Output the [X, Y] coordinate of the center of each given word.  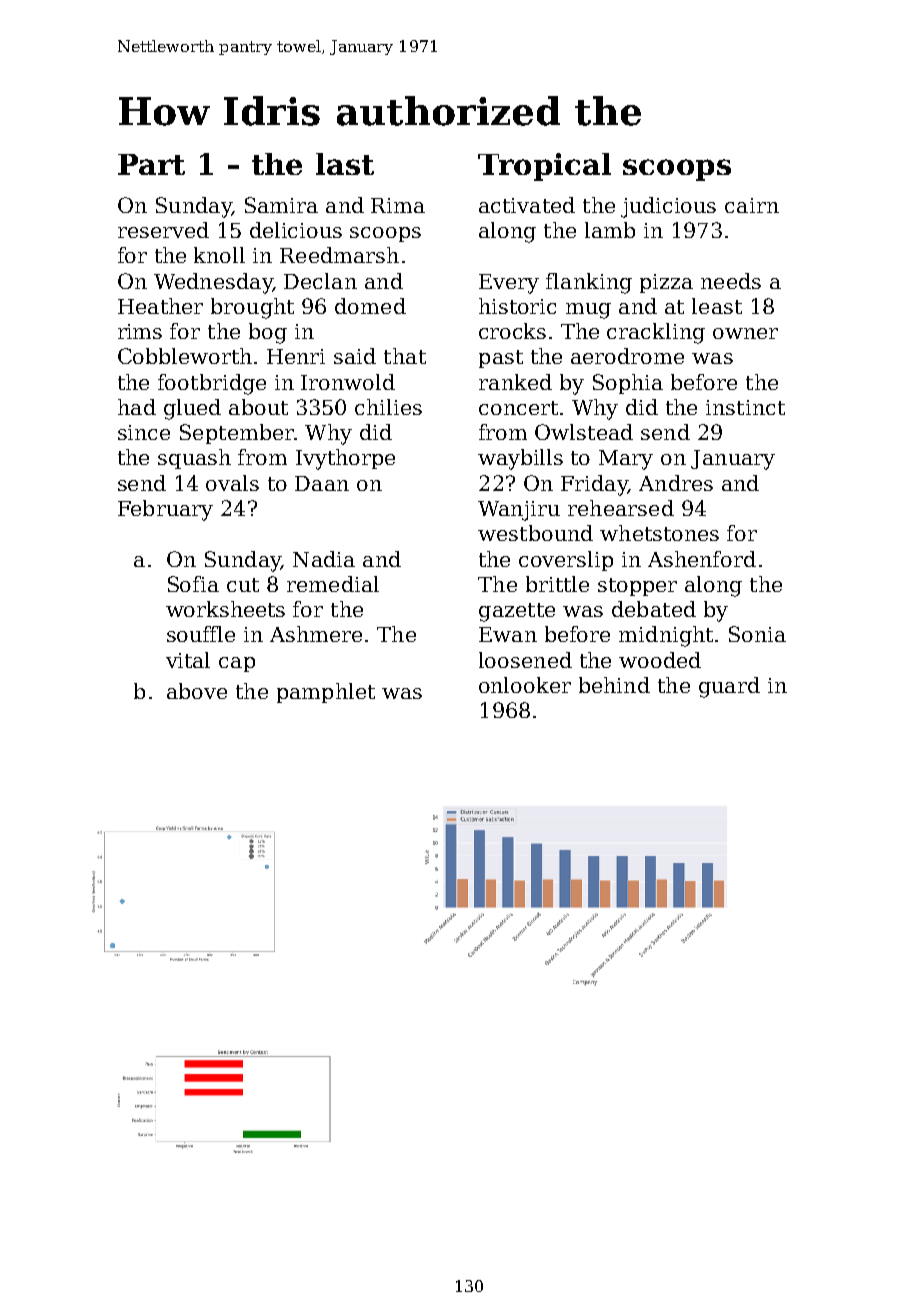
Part [151, 164]
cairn [752, 205]
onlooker [525, 685]
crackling [656, 333]
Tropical [544, 167]
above [197, 691]
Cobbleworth [185, 356]
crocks [512, 331]
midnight [666, 636]
